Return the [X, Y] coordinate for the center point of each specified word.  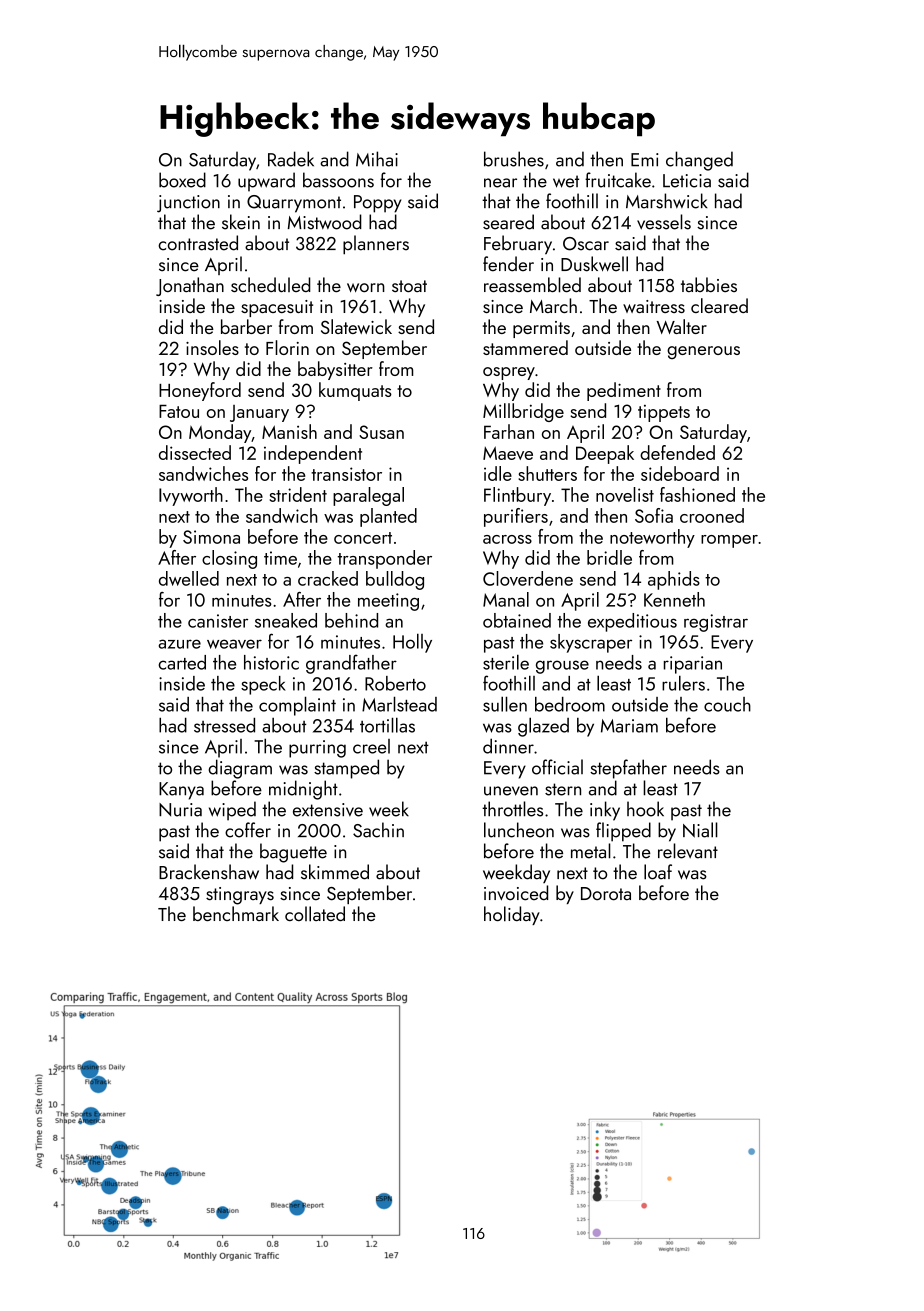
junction [188, 204]
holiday [512, 915]
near [500, 183]
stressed [224, 725]
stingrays [240, 896]
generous [703, 352]
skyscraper [591, 643]
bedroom [570, 704]
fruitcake [618, 180]
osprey [509, 373]
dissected [195, 452]
